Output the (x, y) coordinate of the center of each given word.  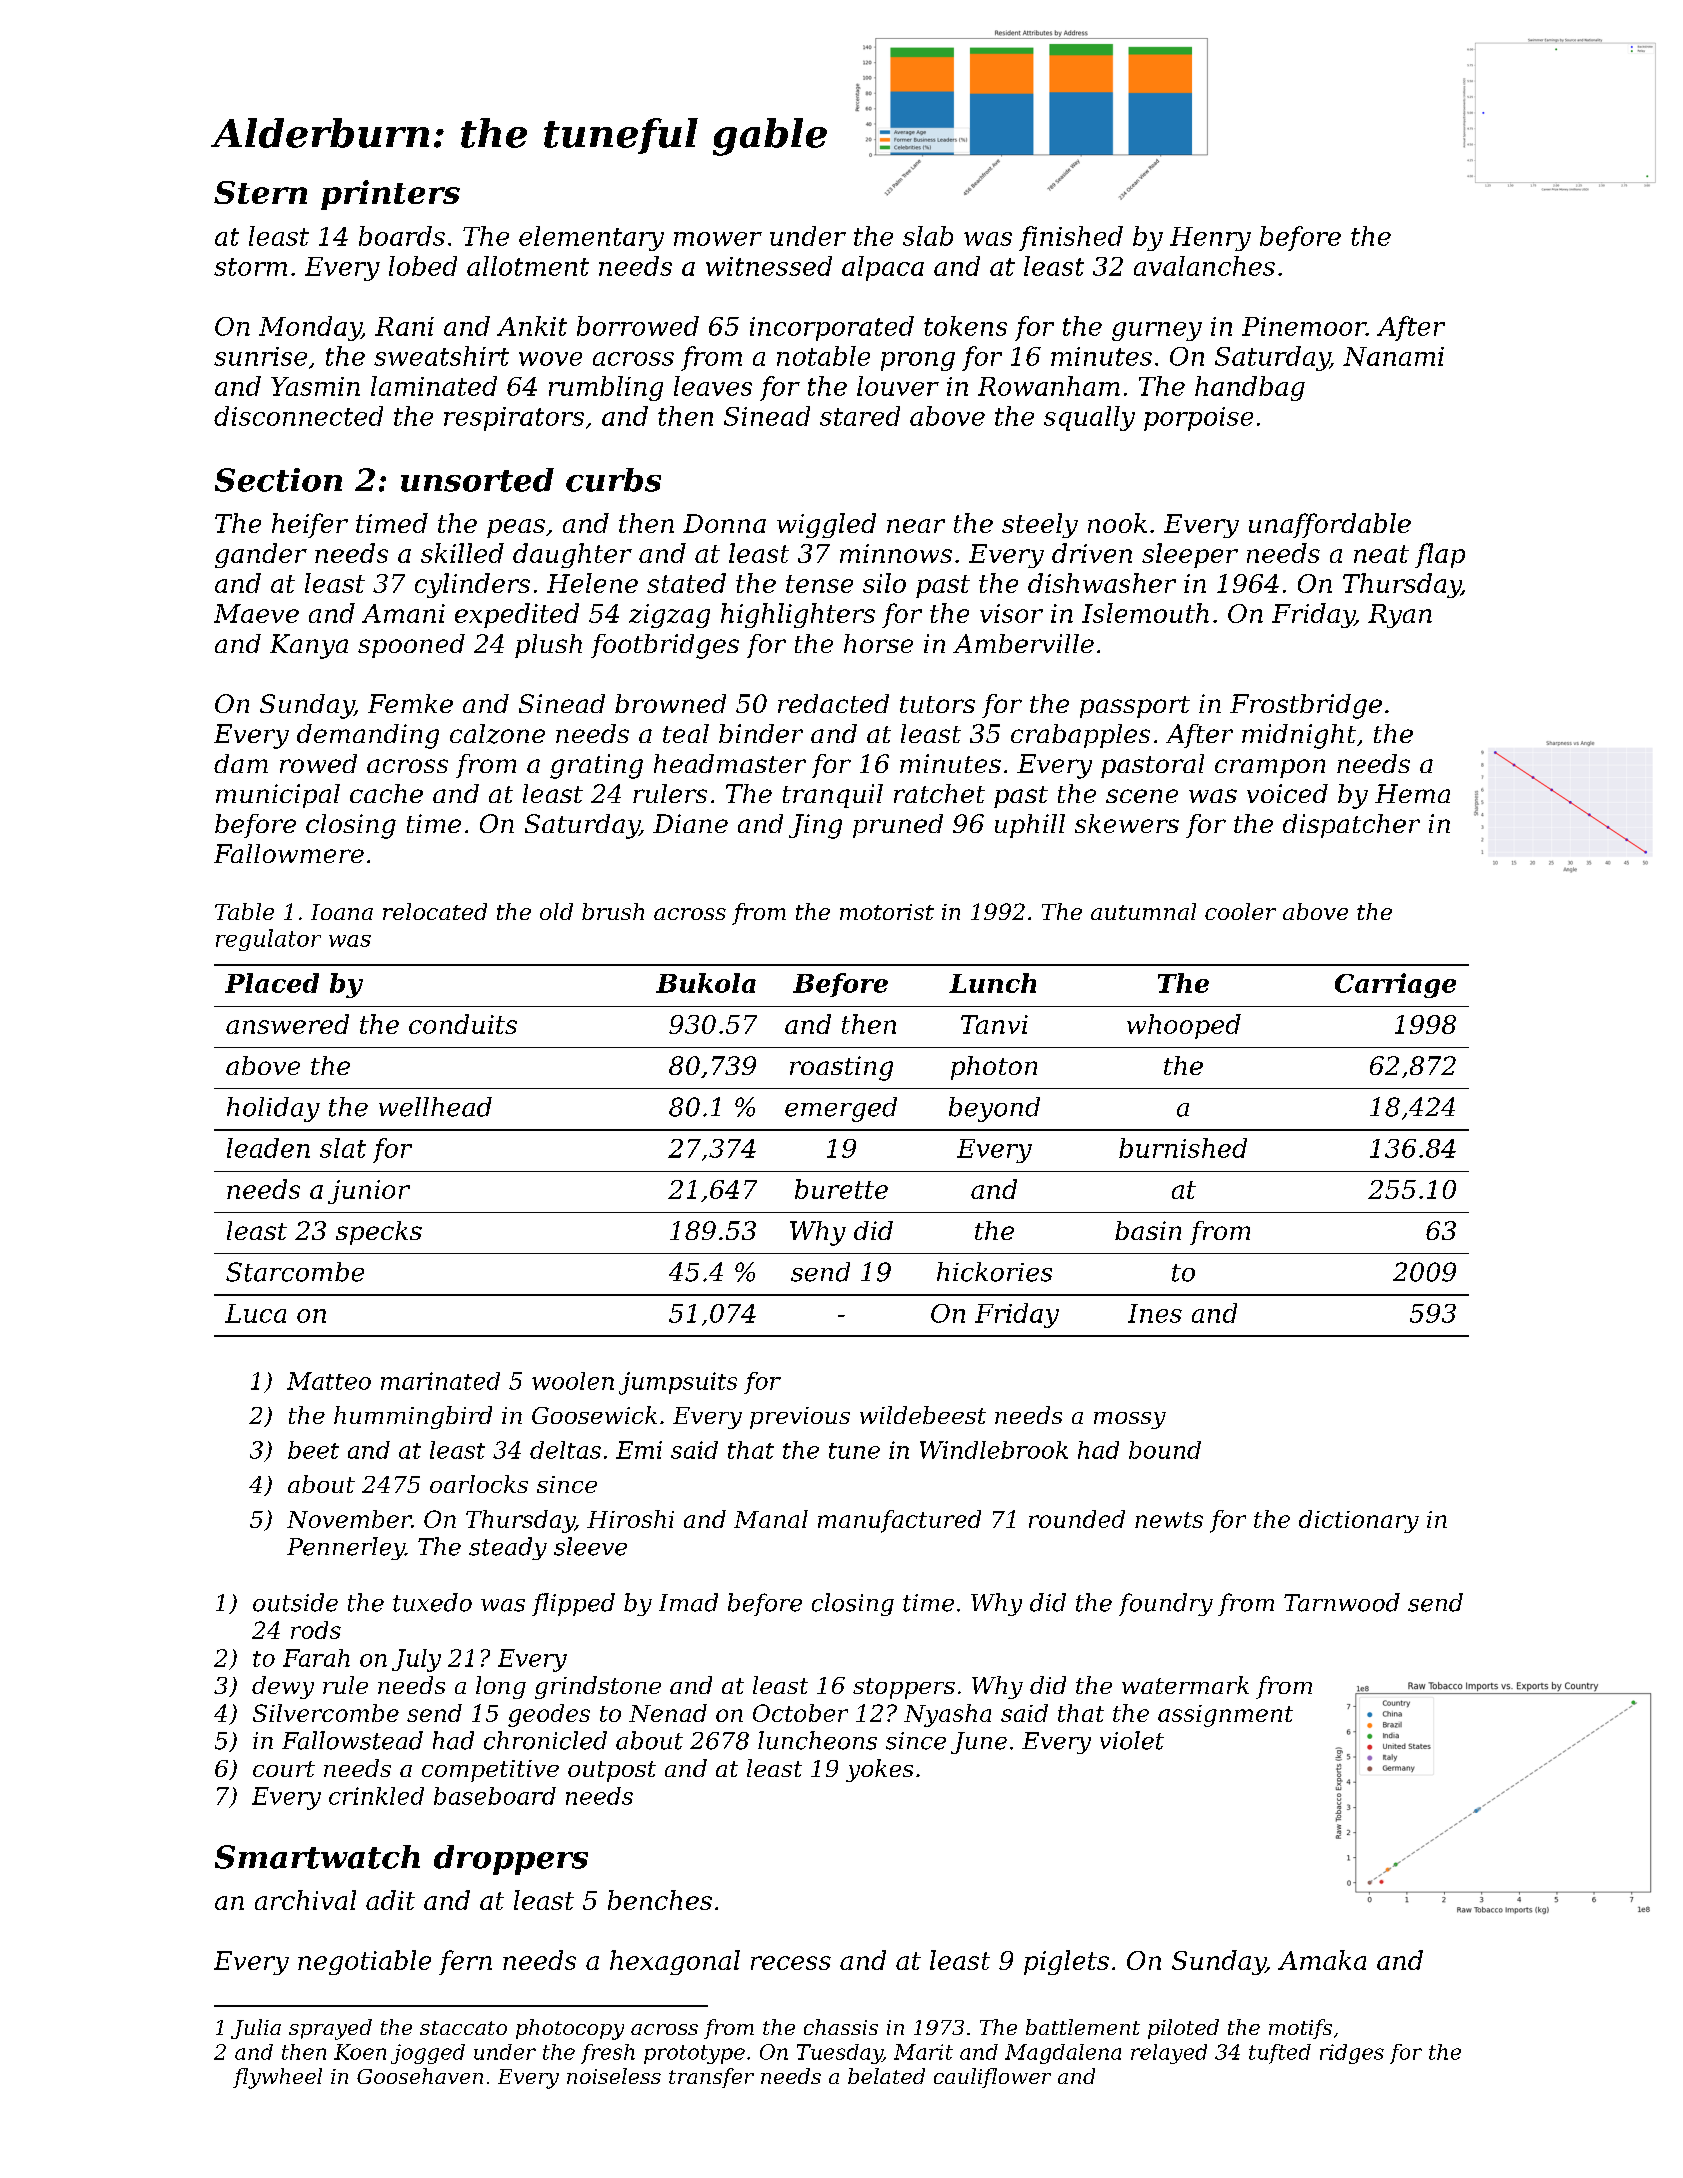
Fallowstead (352, 1740)
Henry (1210, 239)
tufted (1280, 2054)
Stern (260, 192)
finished (1071, 238)
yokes (879, 1770)
